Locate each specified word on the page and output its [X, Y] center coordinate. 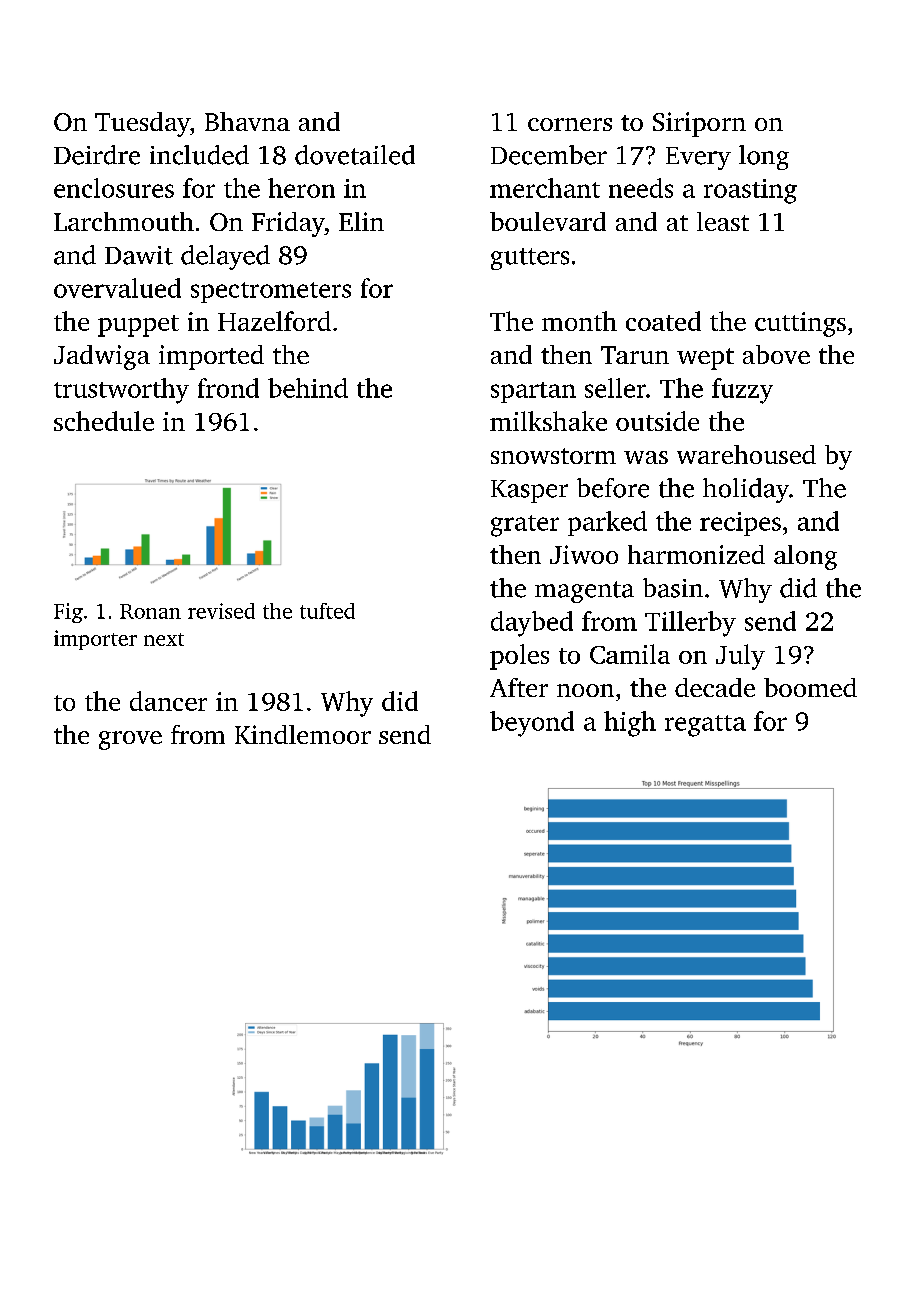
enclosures [114, 188]
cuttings [800, 324]
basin [673, 588]
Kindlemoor [303, 734]
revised [221, 611]
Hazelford [274, 321]
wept [705, 359]
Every [698, 158]
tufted [327, 611]
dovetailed [355, 155]
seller [615, 388]
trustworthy [121, 391]
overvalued [117, 288]
